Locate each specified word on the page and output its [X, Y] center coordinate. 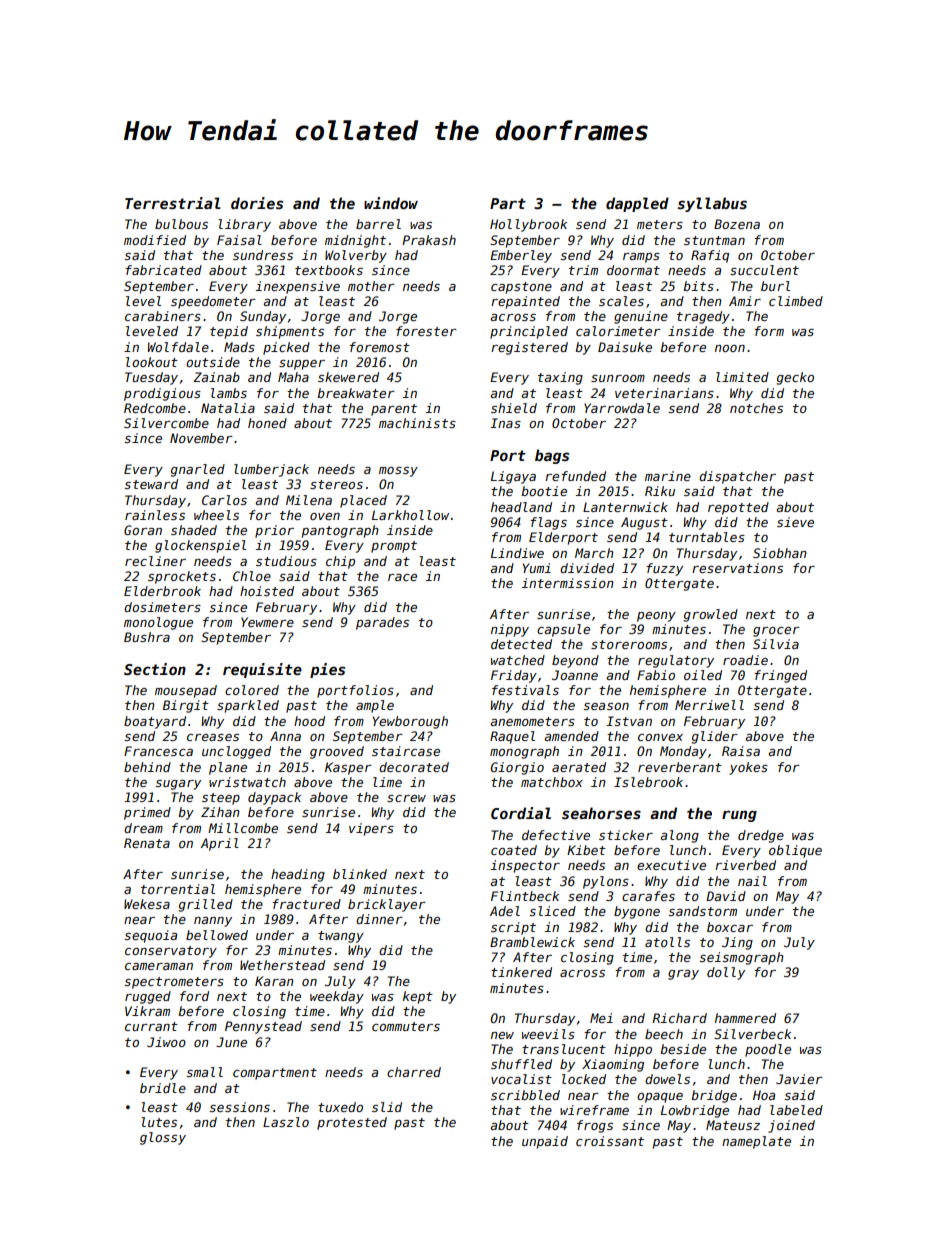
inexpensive [297, 287]
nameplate [756, 1142]
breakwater [356, 393]
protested [352, 1123]
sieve [795, 522]
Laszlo [286, 1122]
